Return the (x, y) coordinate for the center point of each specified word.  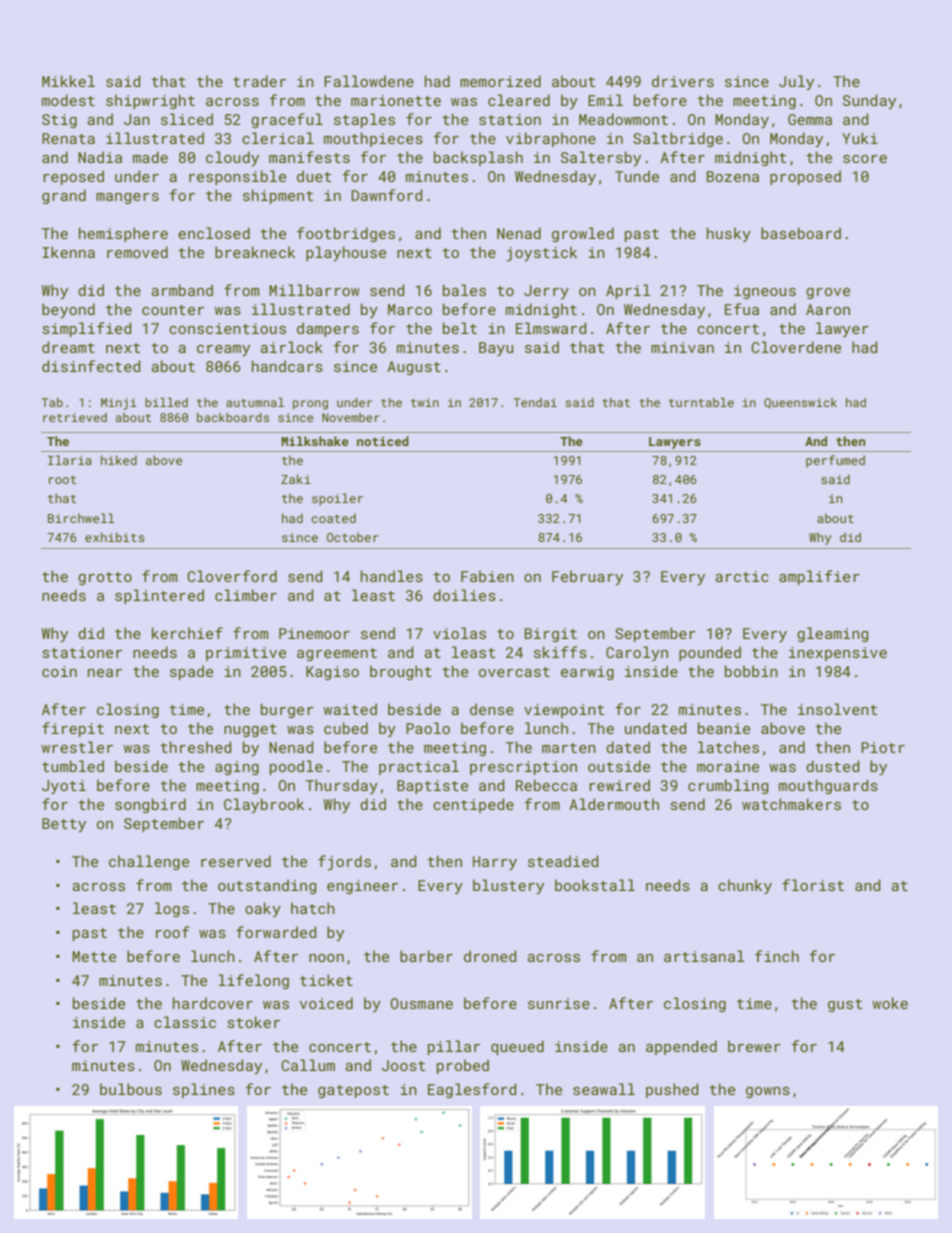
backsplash (478, 158)
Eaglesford (472, 1090)
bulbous (131, 1089)
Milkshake (315, 441)
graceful (287, 120)
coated (334, 518)
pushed (672, 1090)
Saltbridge (678, 139)
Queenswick (800, 403)
